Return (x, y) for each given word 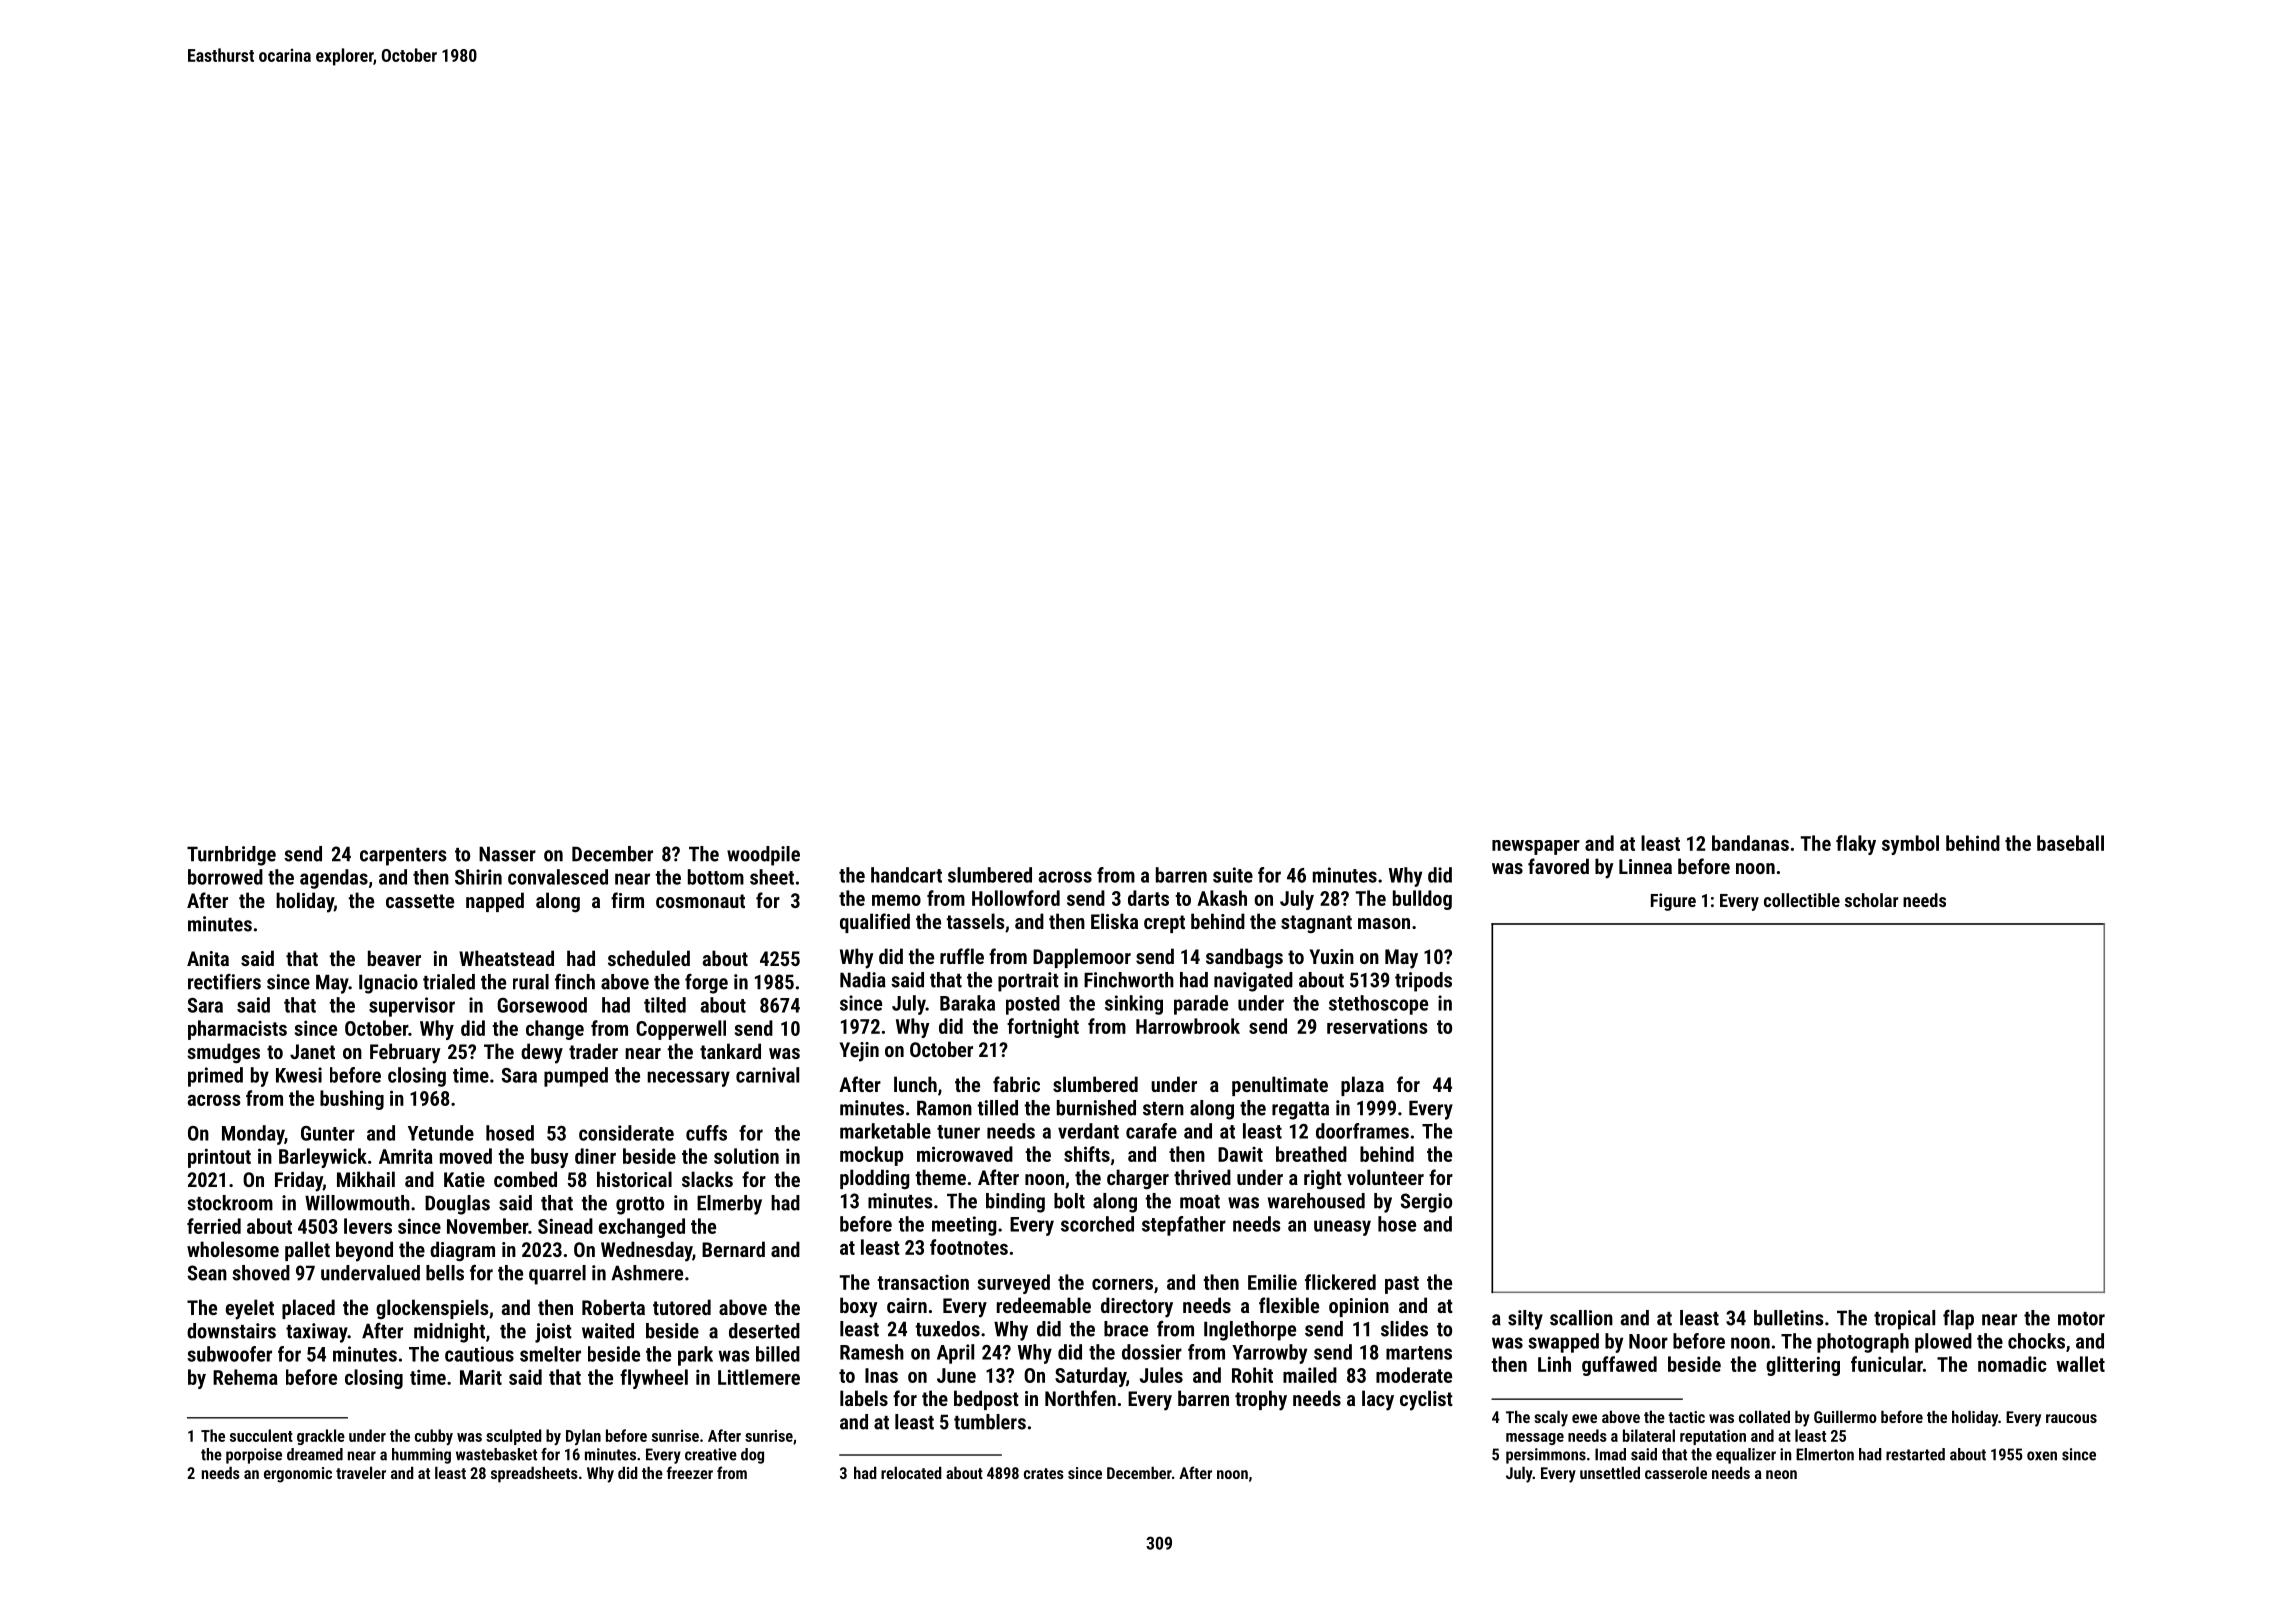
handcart (906, 875)
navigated (1253, 982)
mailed (1310, 1375)
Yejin (859, 1052)
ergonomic (298, 1475)
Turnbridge (231, 856)
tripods (1423, 982)
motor (2081, 1319)
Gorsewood (542, 1005)
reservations (1377, 1026)
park (695, 1356)
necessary (688, 1079)
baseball (2070, 843)
